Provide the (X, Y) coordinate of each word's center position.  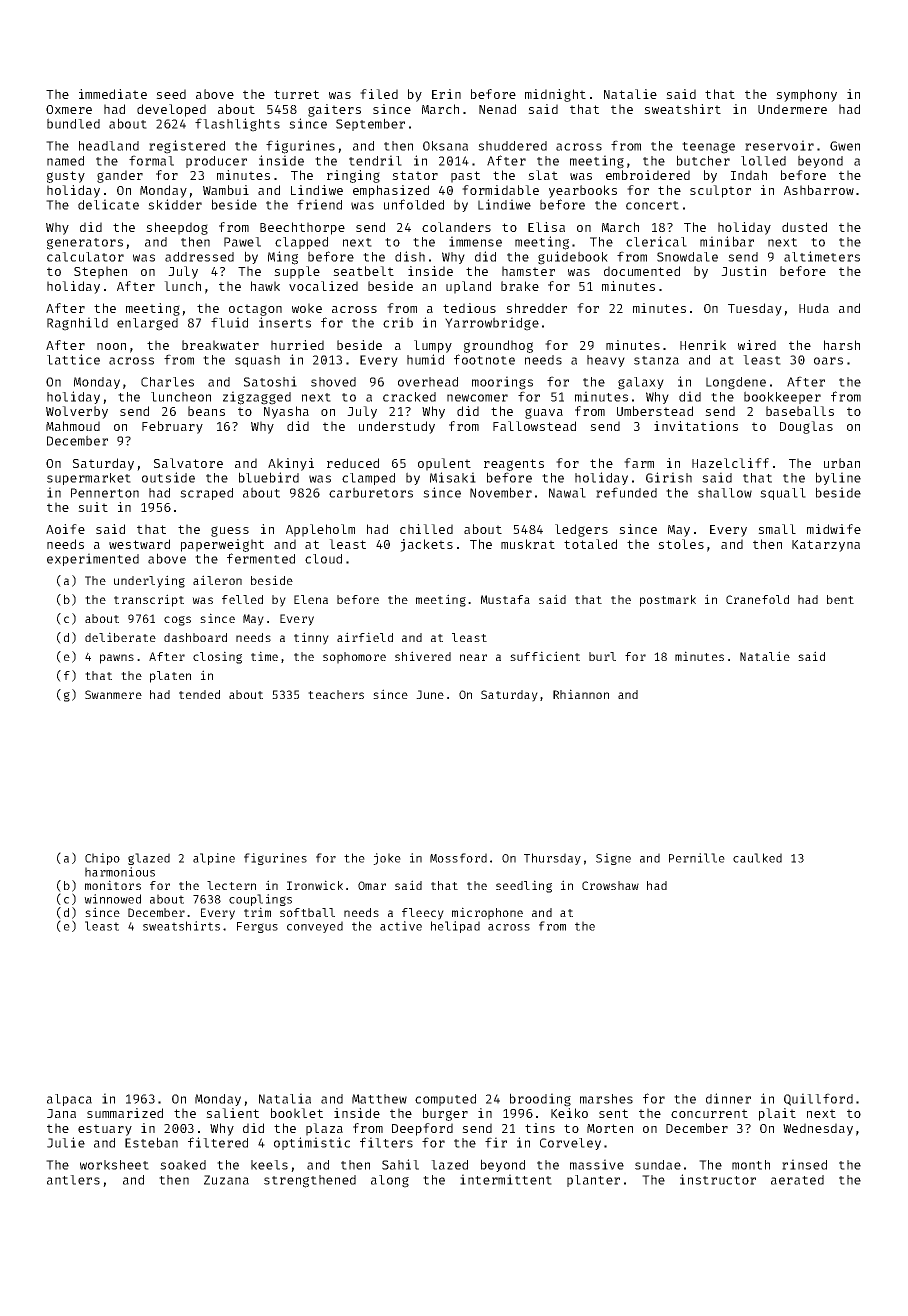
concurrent (709, 1113)
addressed (199, 257)
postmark (668, 601)
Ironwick (315, 885)
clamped (368, 479)
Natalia (285, 1098)
